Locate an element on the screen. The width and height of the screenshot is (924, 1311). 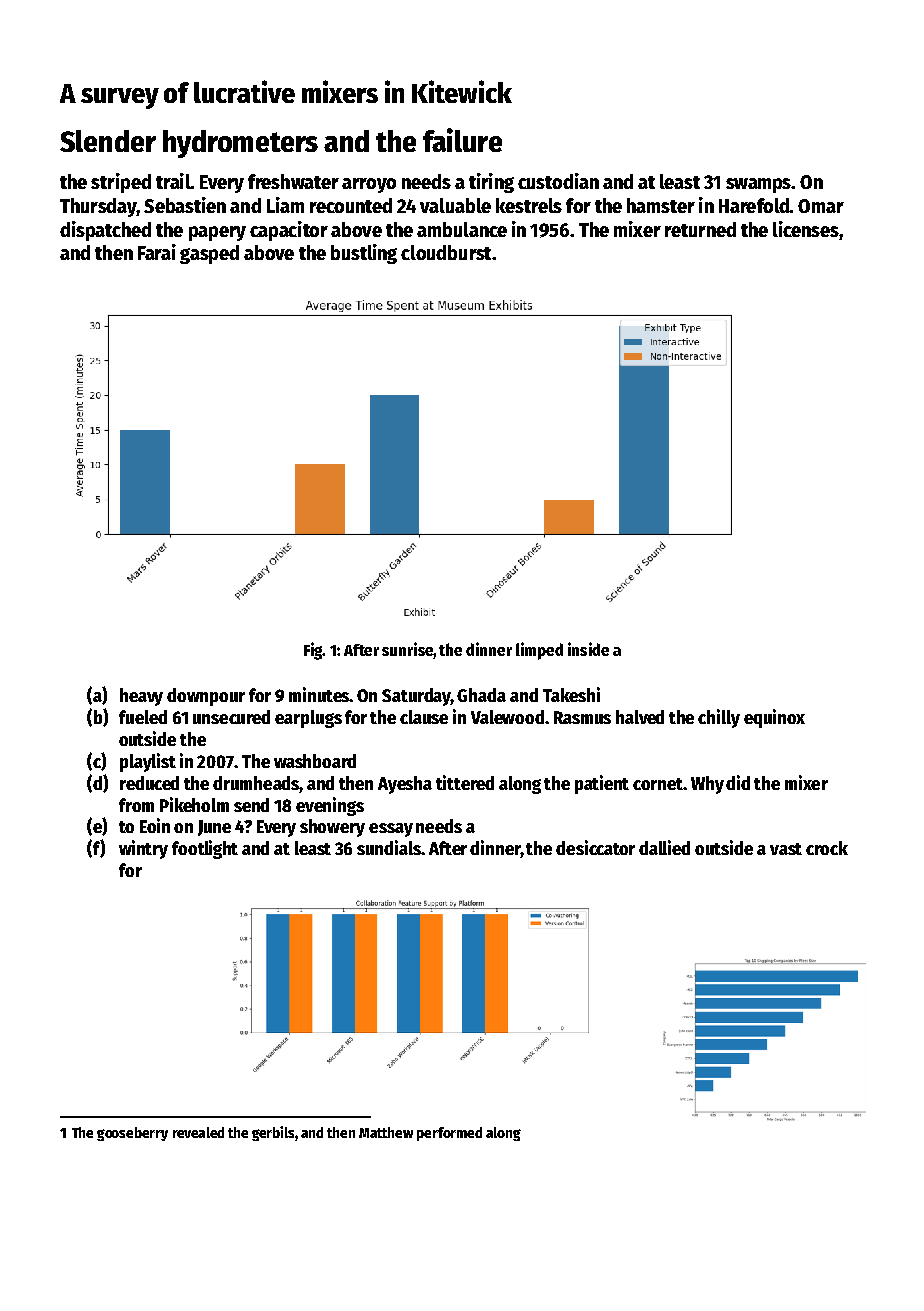
equinox is located at coordinates (774, 718).
